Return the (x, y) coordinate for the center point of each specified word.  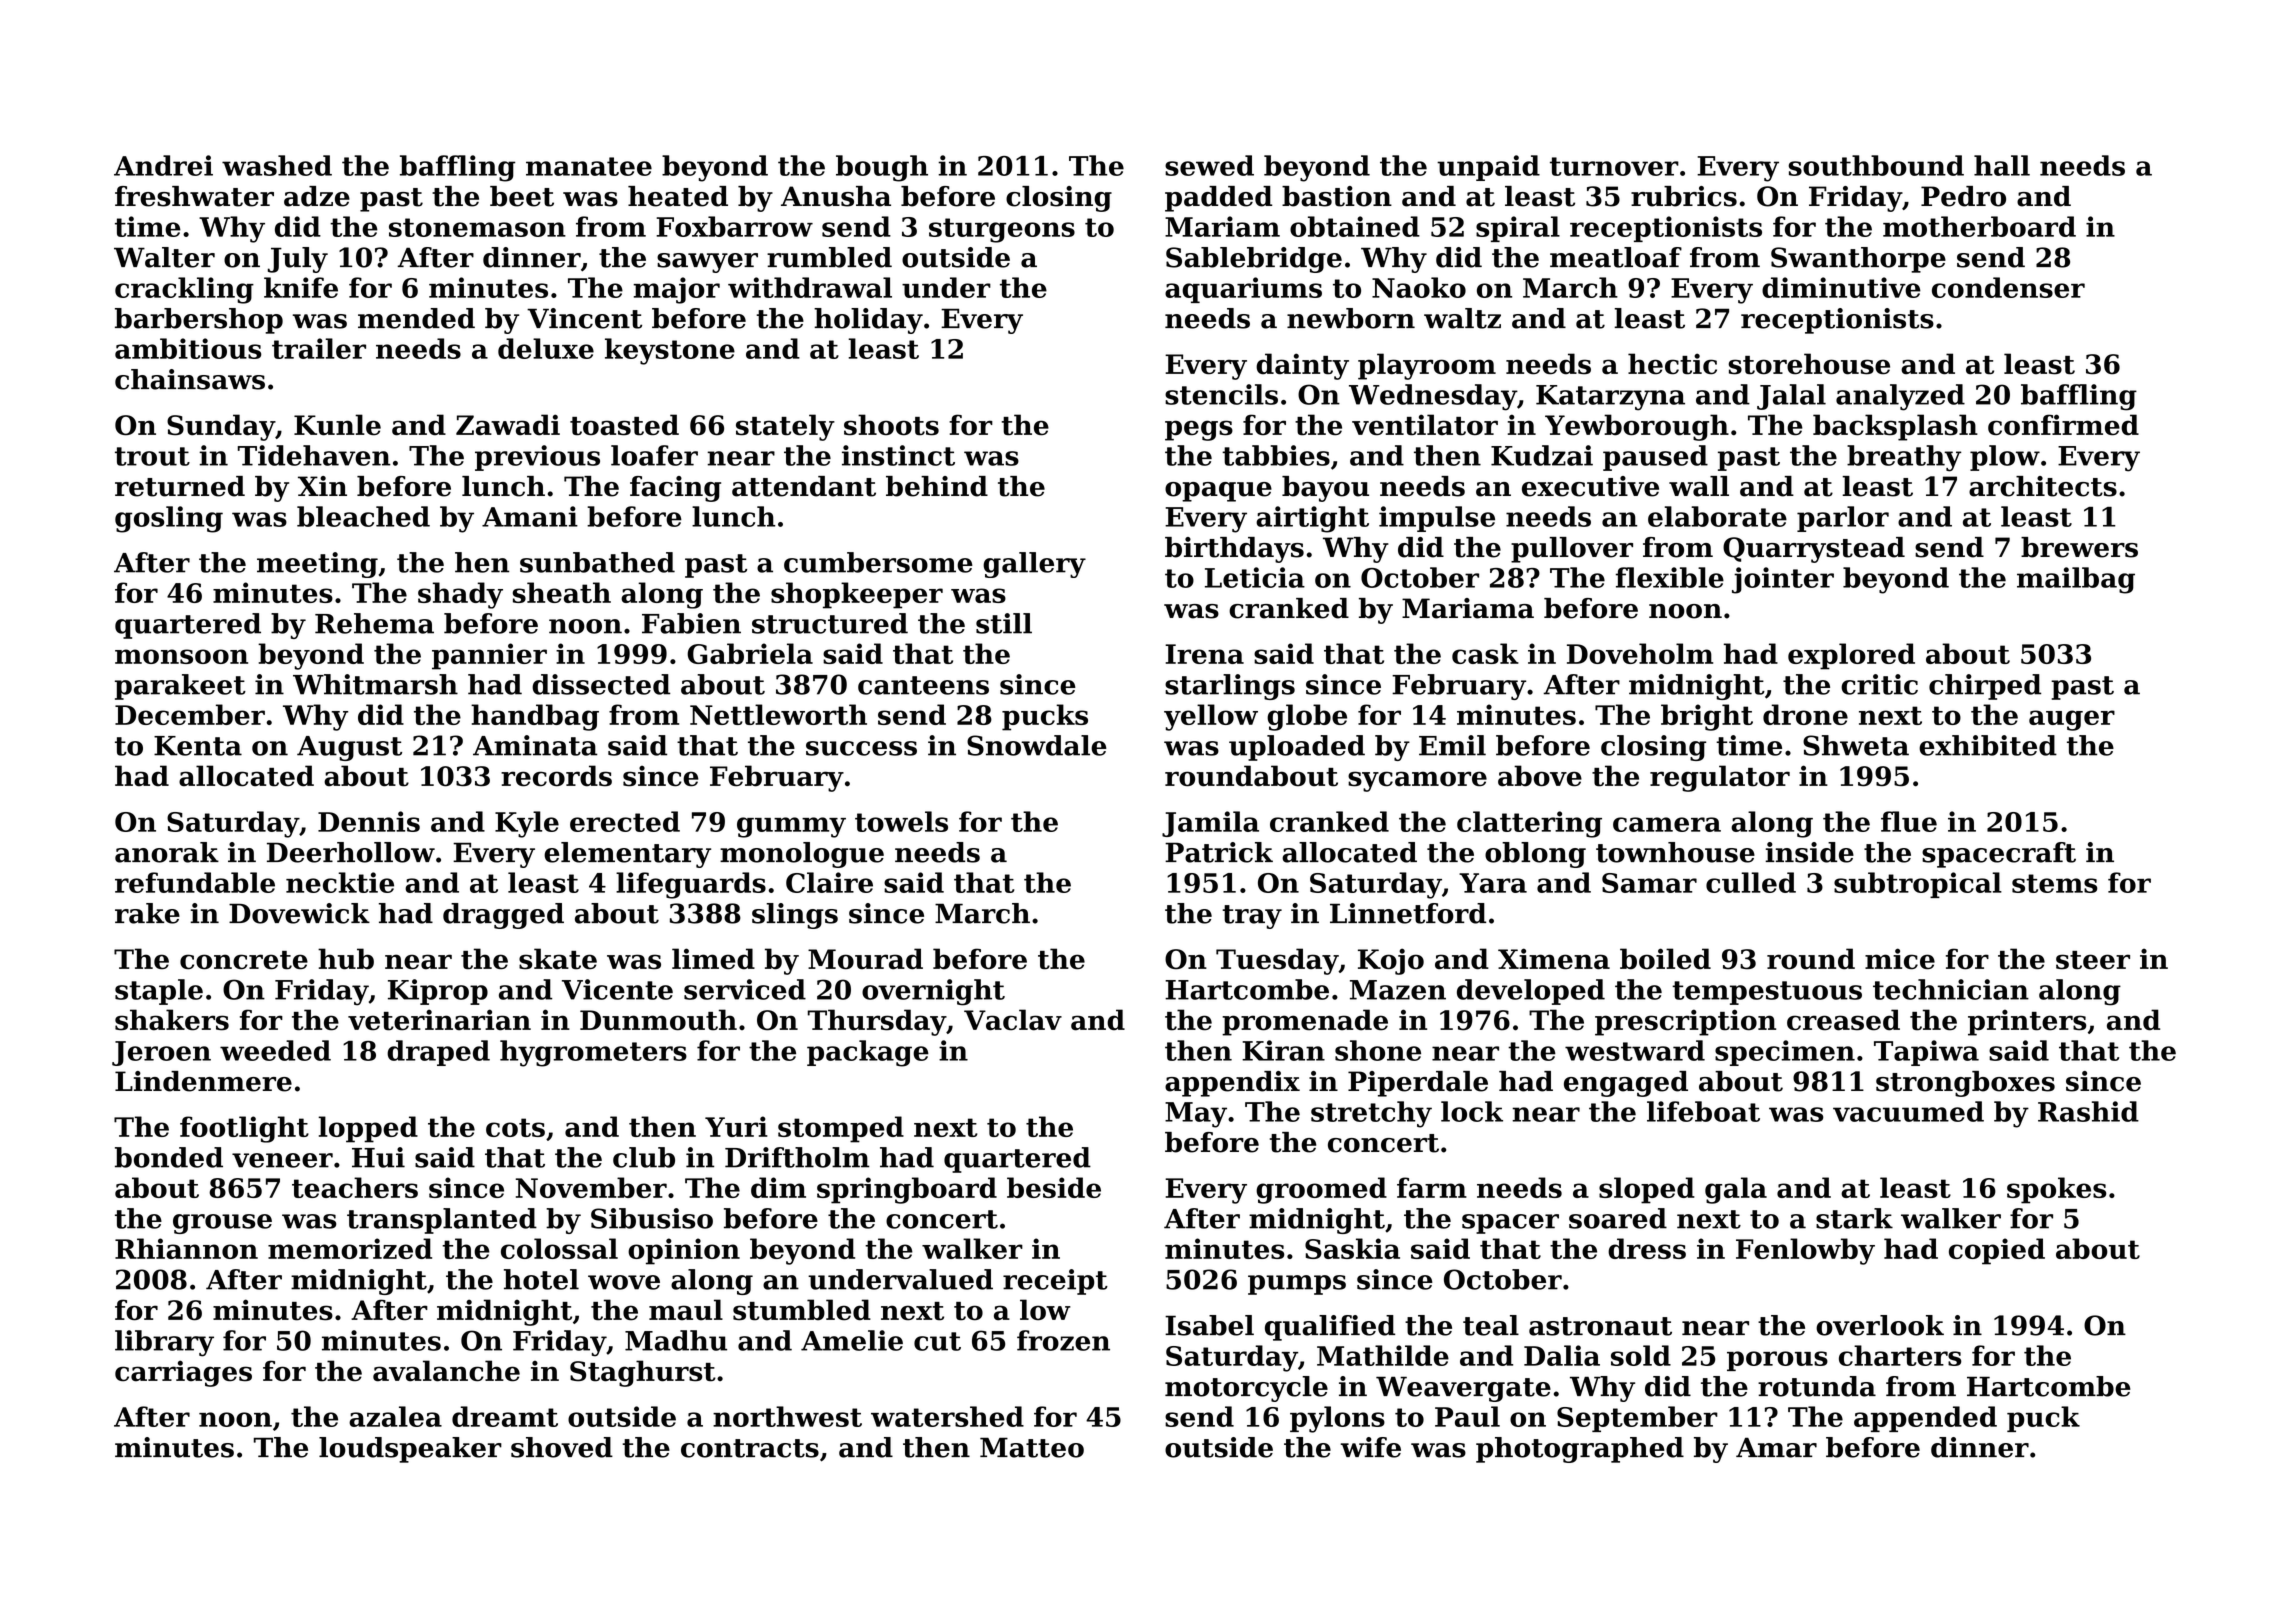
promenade (1305, 1022)
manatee (589, 166)
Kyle (527, 824)
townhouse (1675, 852)
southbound (1876, 165)
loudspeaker (410, 1450)
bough (882, 168)
